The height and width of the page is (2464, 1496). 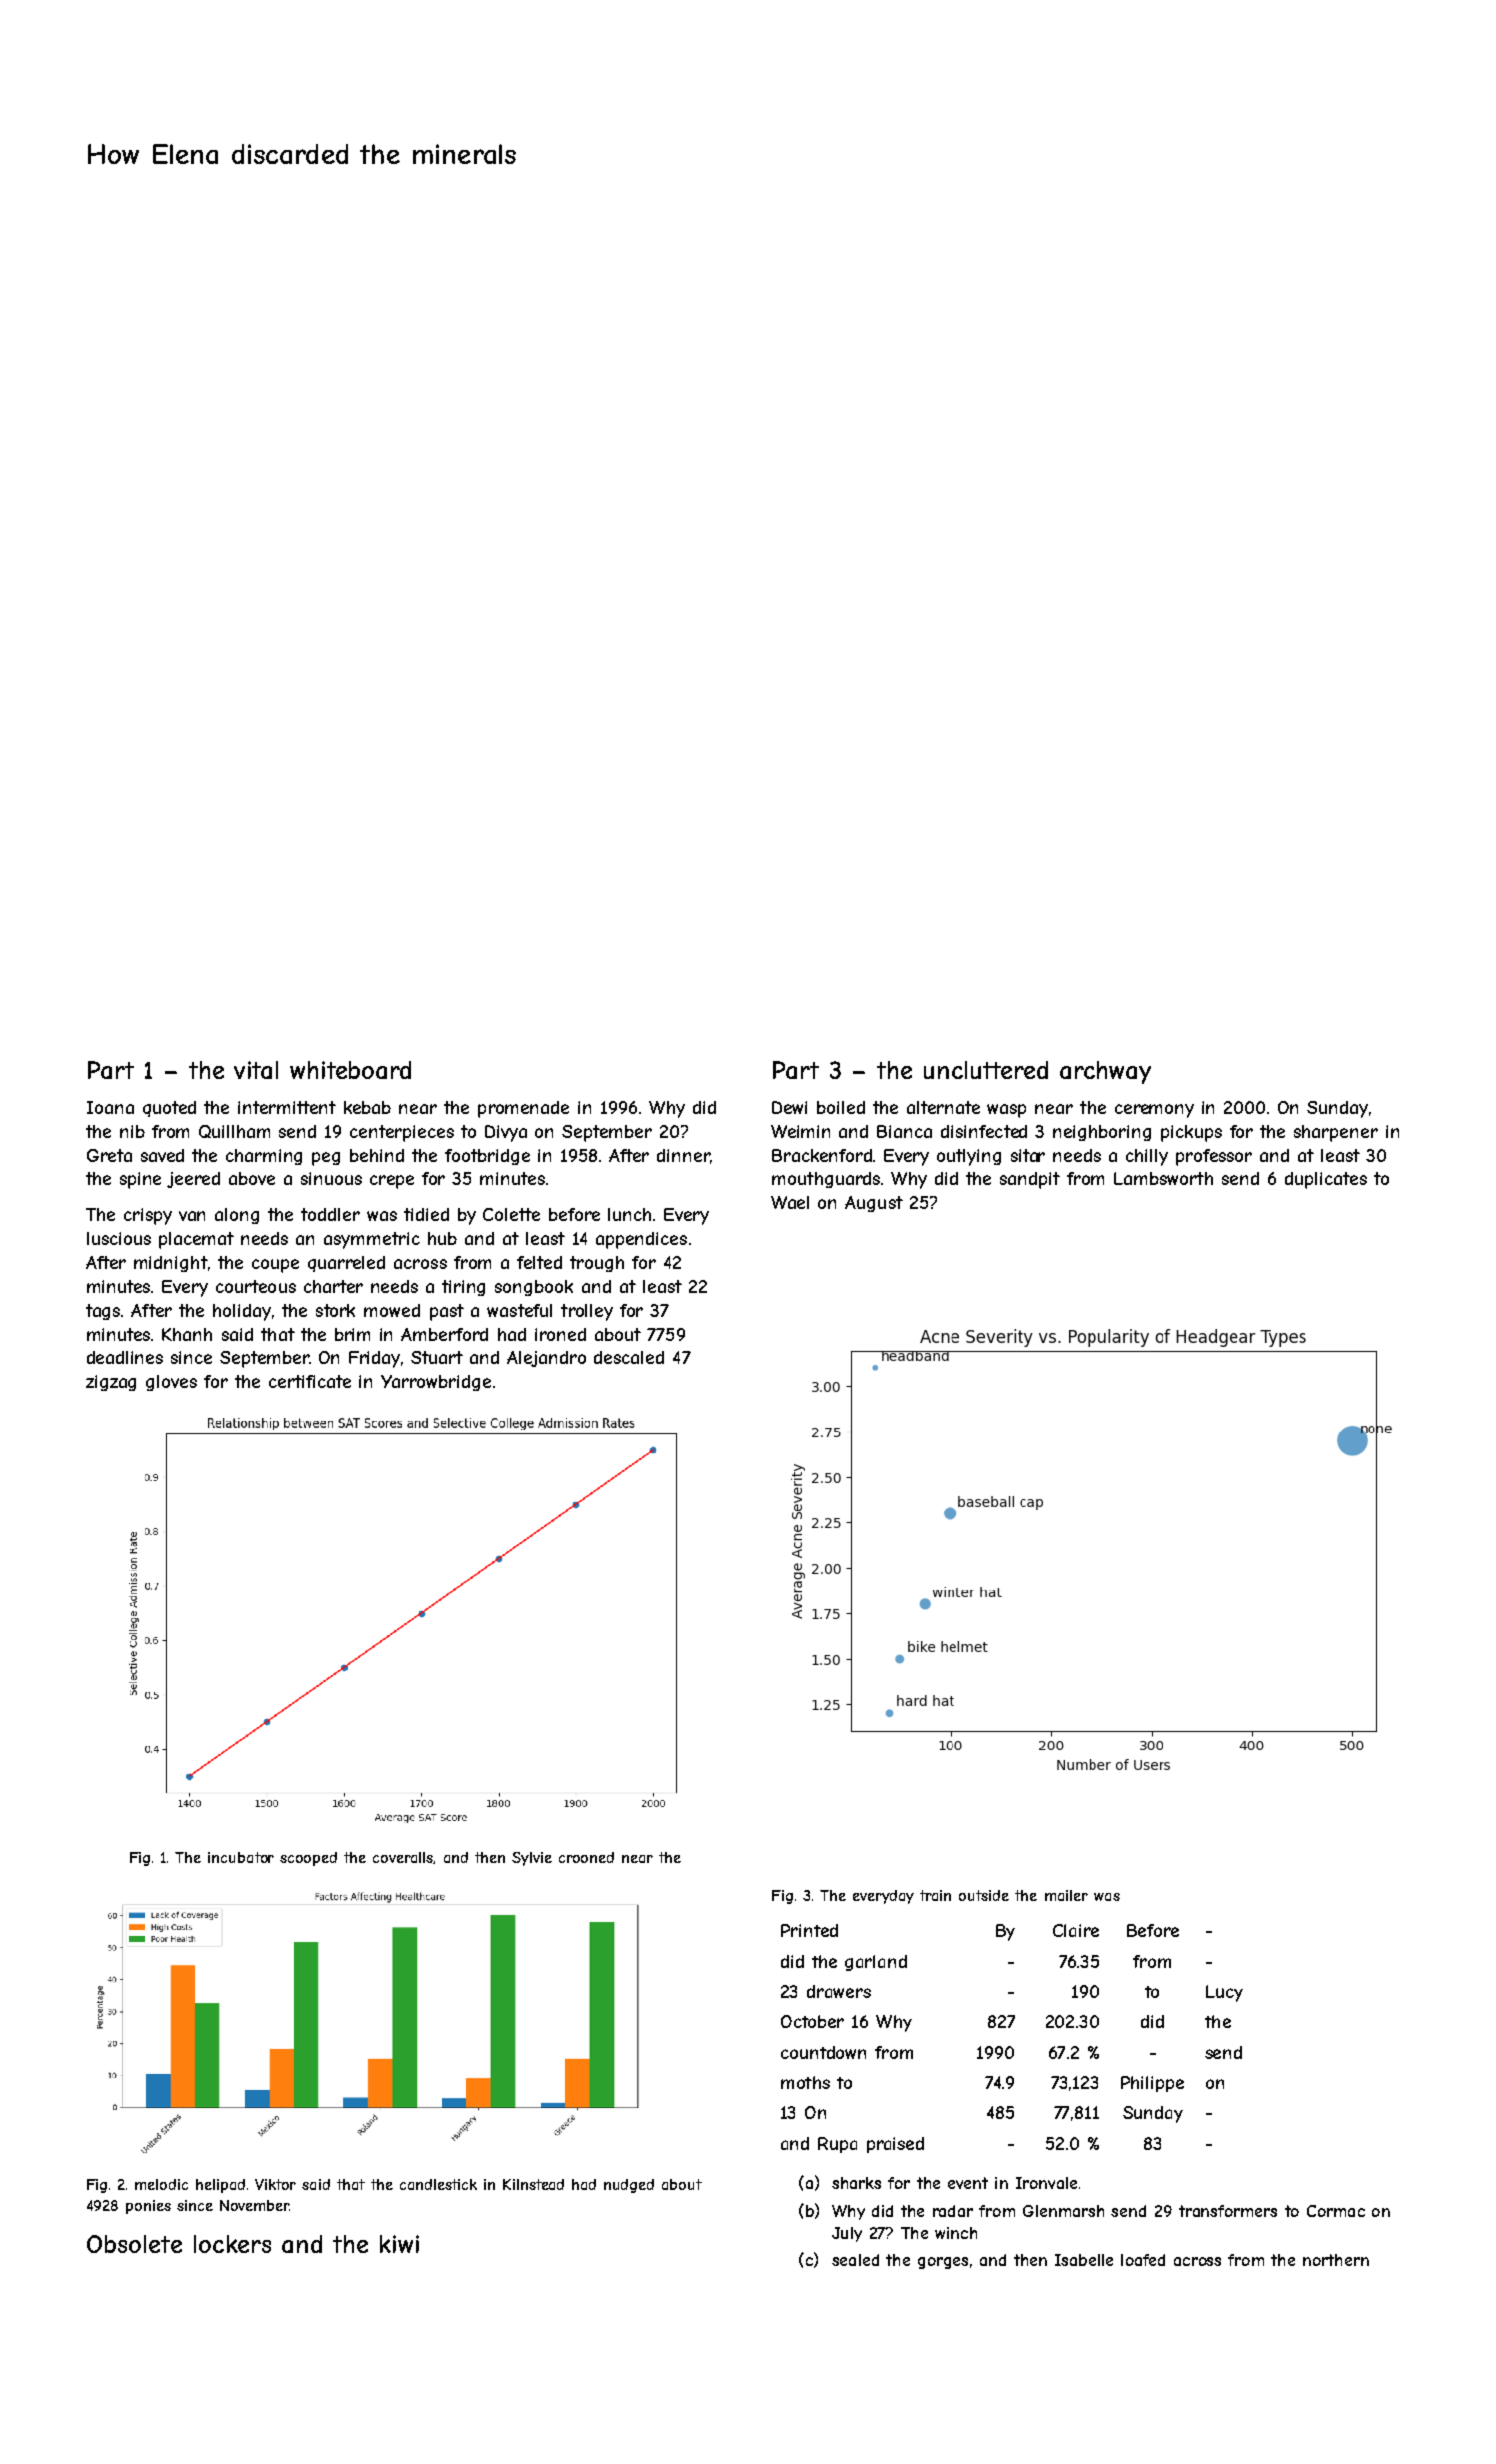 What do you see at coordinates (855, 2260) in the page?
I see `sealed` at bounding box center [855, 2260].
